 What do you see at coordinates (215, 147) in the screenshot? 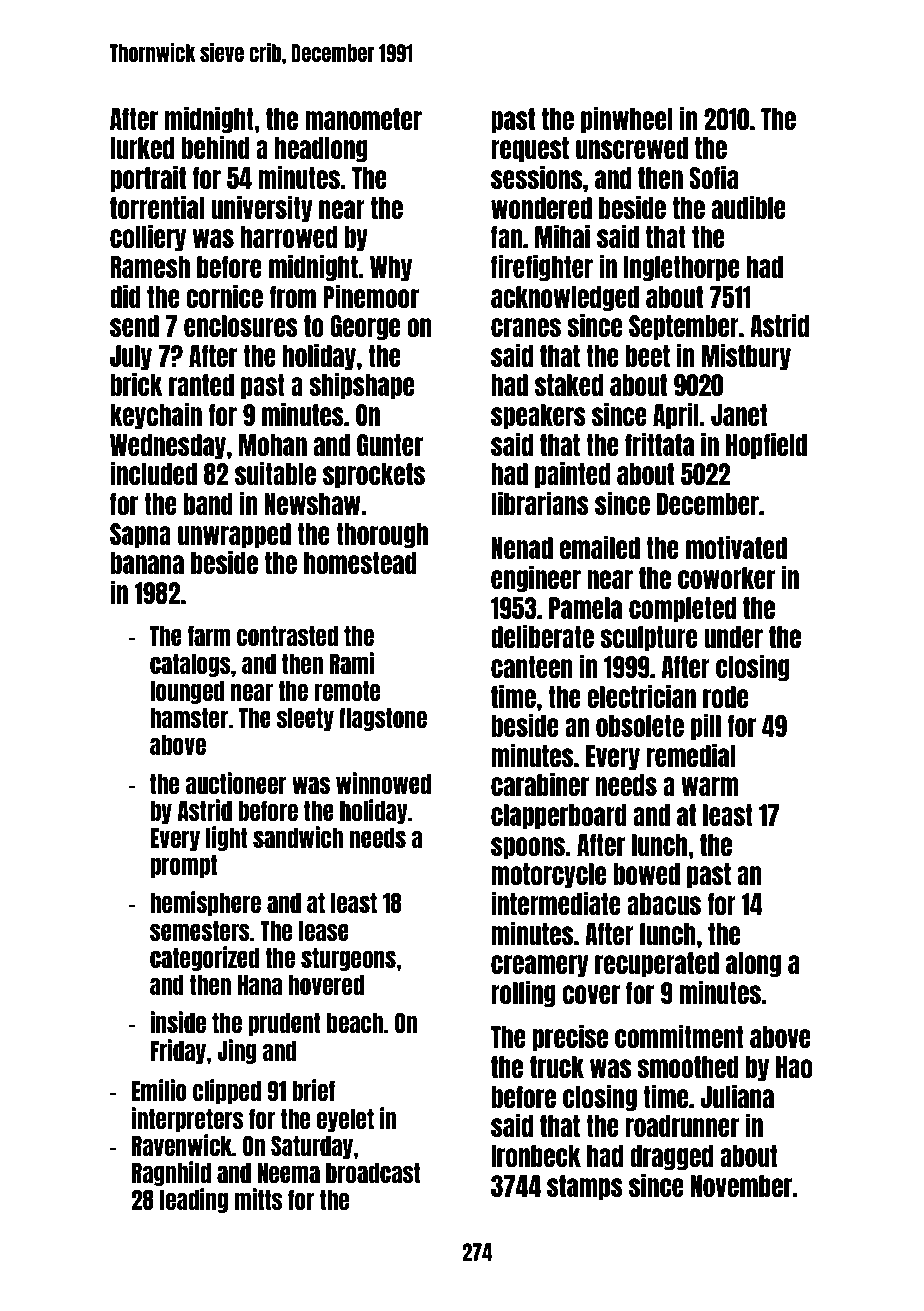
I see `behind` at bounding box center [215, 147].
